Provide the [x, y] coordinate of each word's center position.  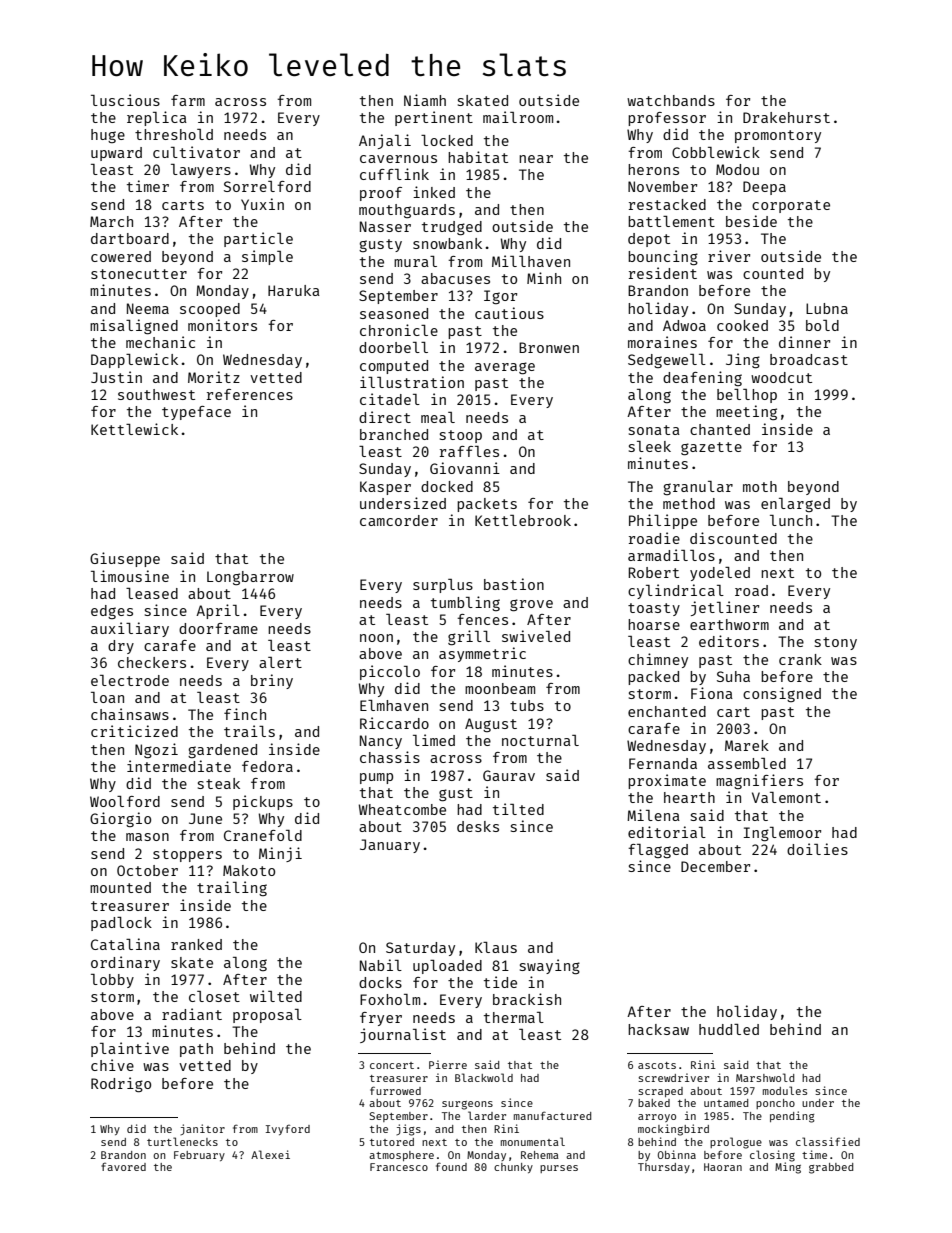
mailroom [518, 117]
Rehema [540, 1155]
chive [112, 1065]
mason [147, 837]
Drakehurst [786, 117]
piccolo [390, 672]
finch [245, 714]
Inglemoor [782, 834]
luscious [125, 100]
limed [434, 740]
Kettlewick [134, 429]
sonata [654, 430]
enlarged [795, 505]
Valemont [786, 797]
